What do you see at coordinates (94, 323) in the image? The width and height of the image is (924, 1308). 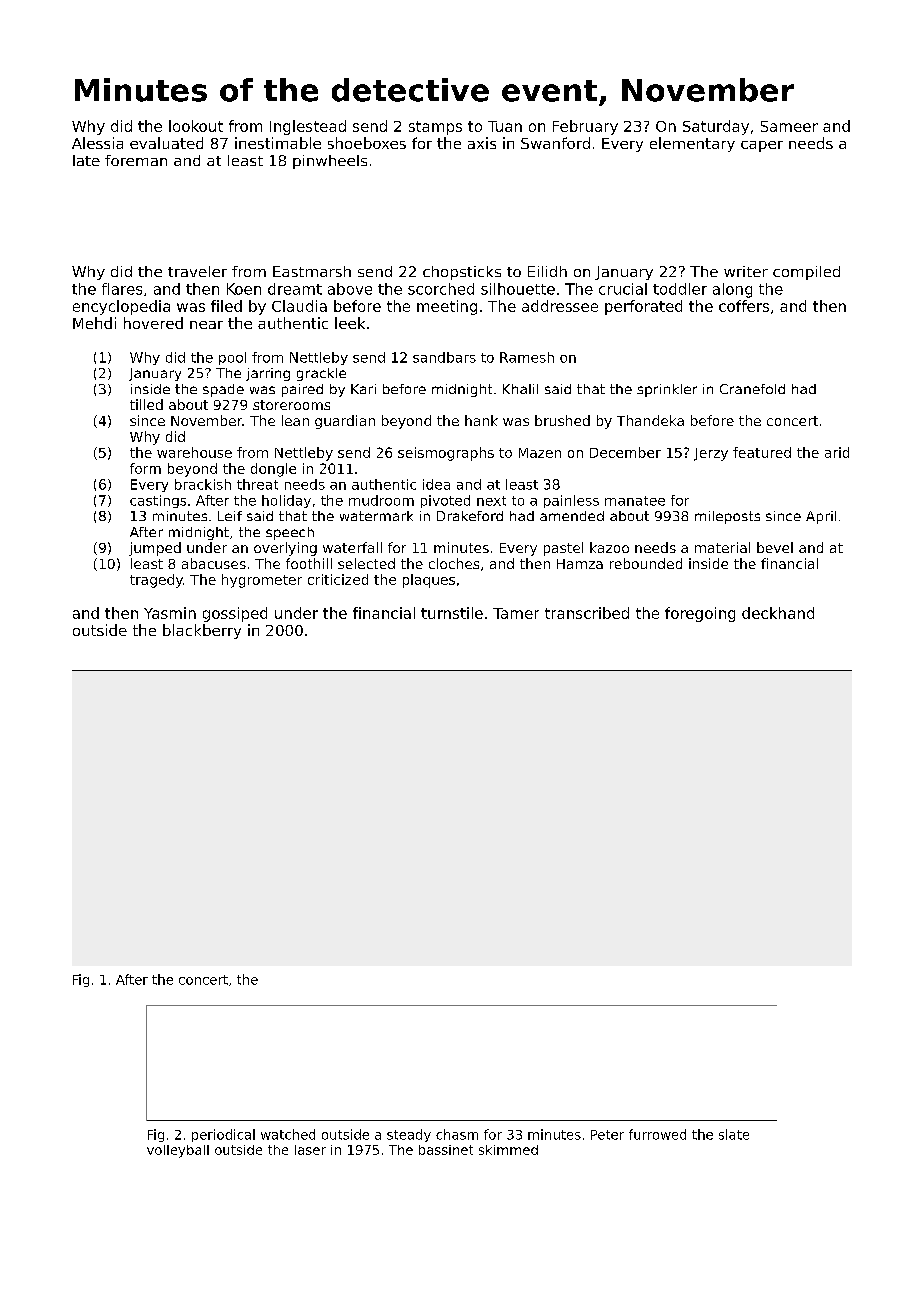 I see `Mehdi` at bounding box center [94, 323].
